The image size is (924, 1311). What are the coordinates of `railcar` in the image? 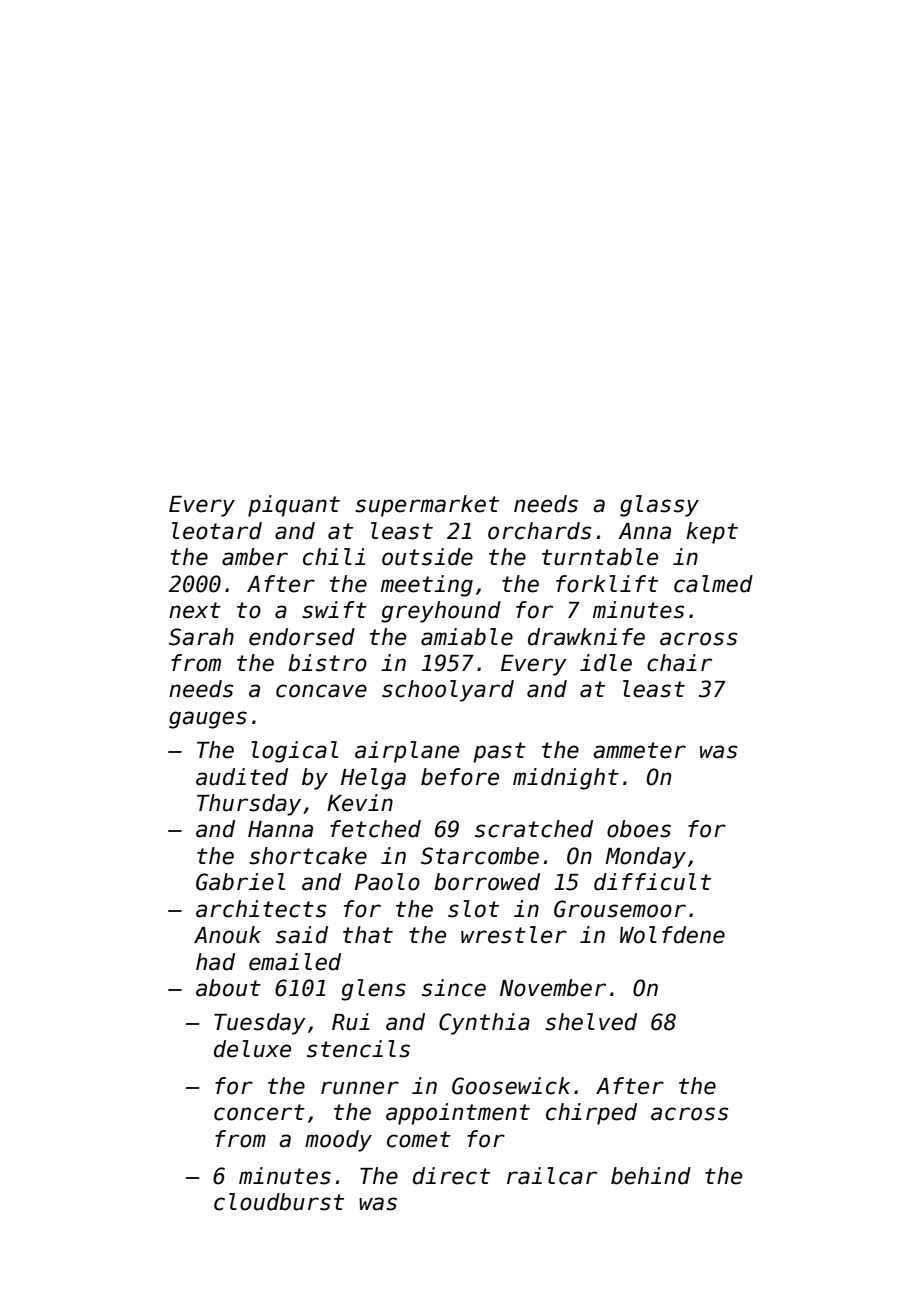 It's located at (552, 1176).
